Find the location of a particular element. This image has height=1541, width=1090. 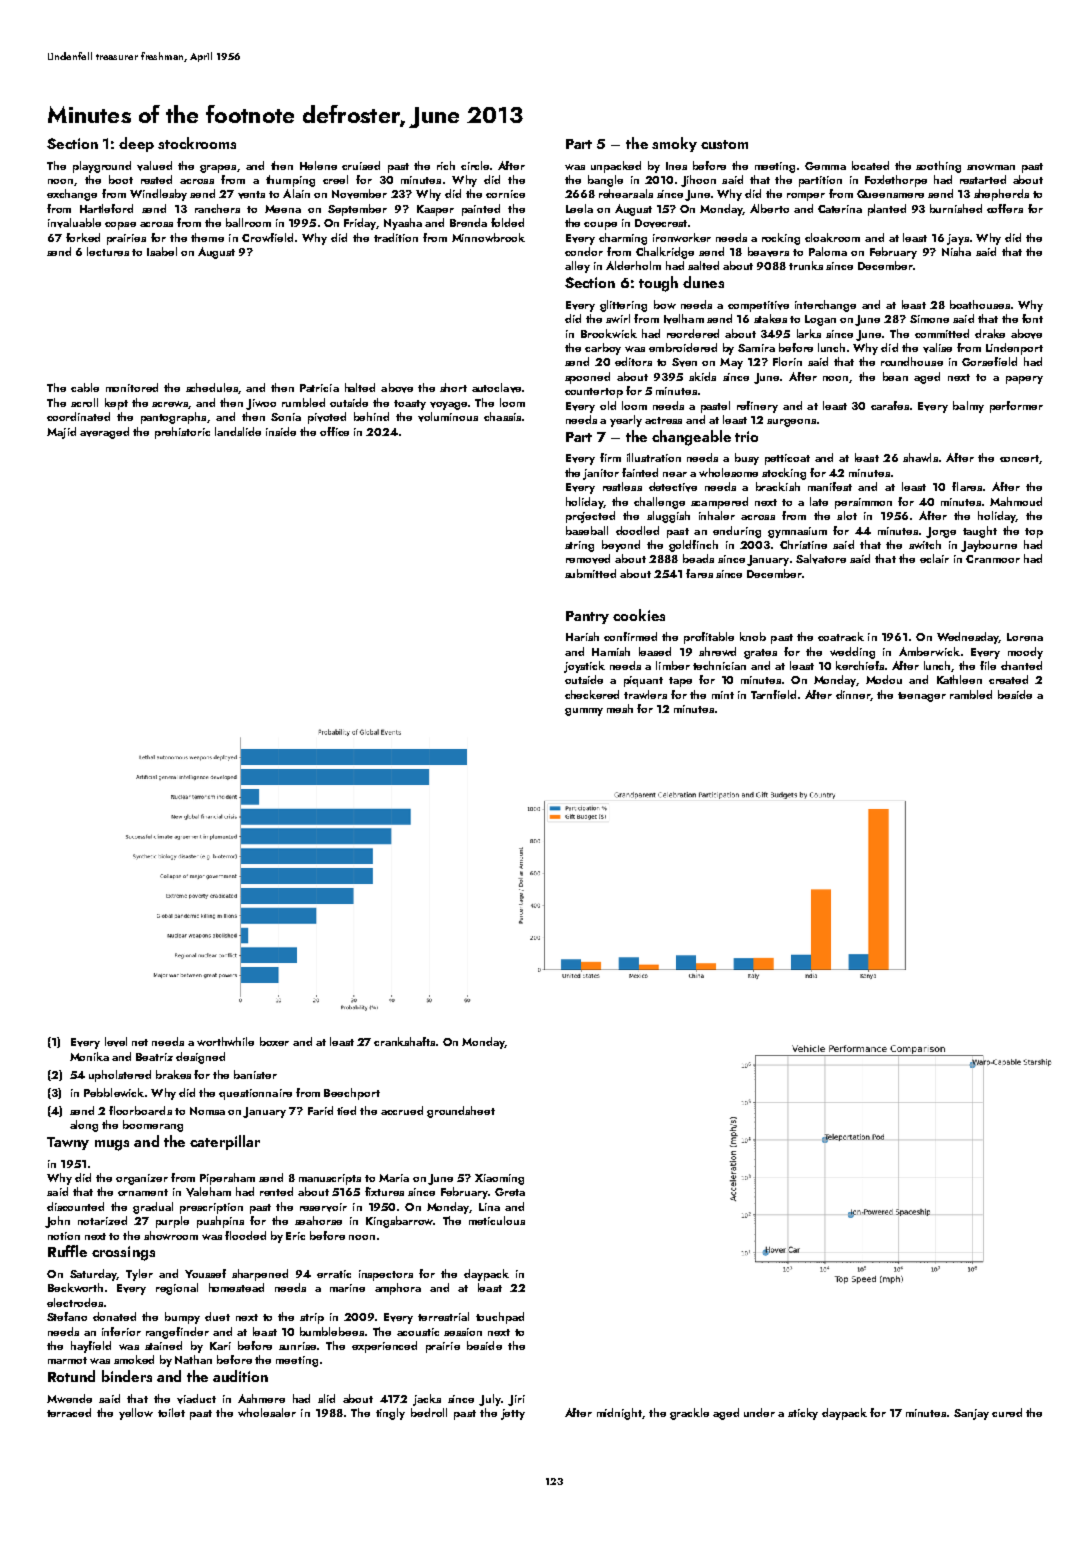

chanted is located at coordinates (1021, 665).
